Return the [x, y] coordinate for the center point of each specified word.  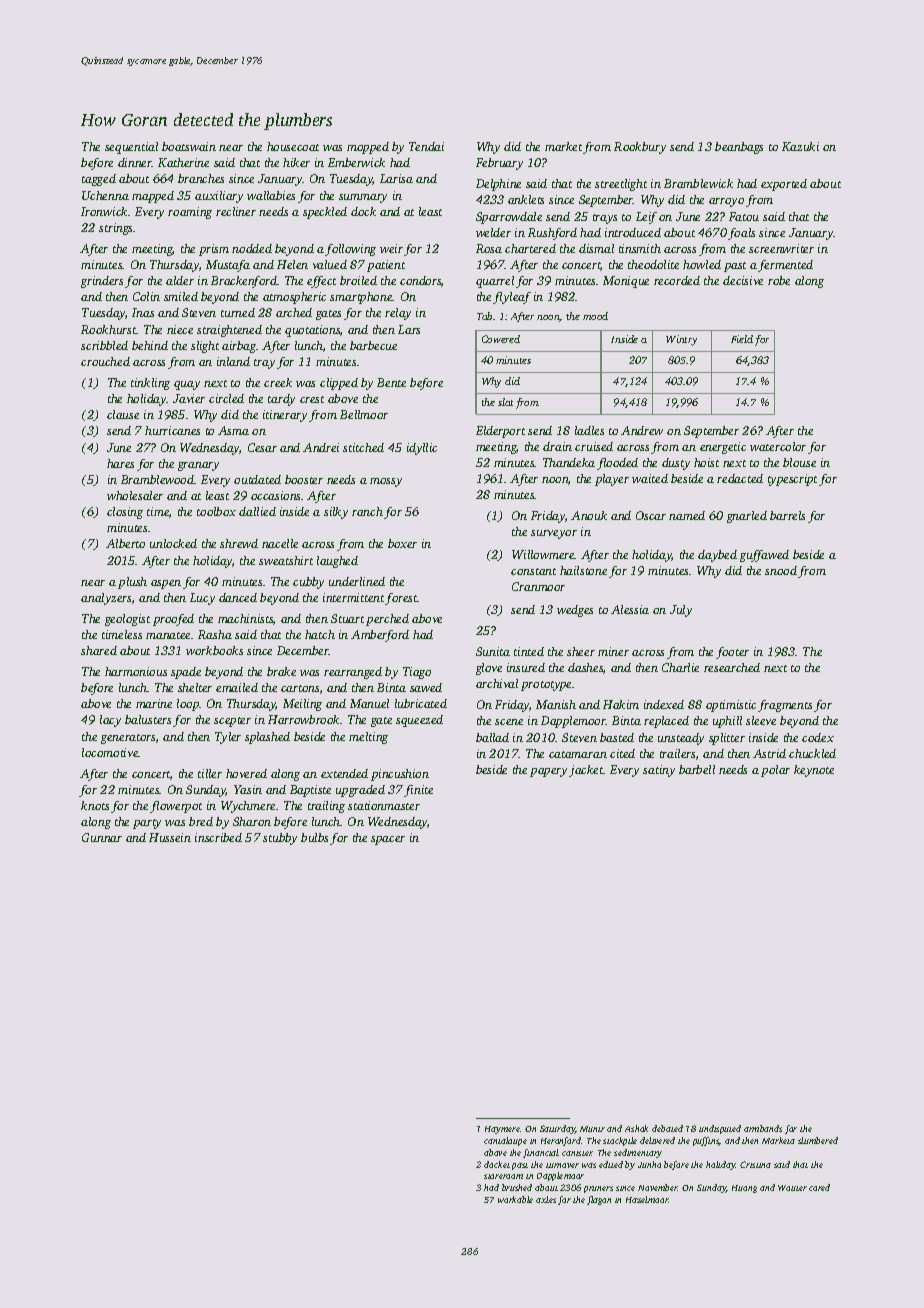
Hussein [170, 837]
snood [781, 570]
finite [419, 791]
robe [779, 280]
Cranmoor [538, 586]
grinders [102, 282]
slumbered [818, 1140]
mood [595, 316]
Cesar [262, 447]
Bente [391, 382]
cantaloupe [505, 1141]
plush [132, 583]
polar [775, 771]
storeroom [503, 1176]
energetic [723, 448]
